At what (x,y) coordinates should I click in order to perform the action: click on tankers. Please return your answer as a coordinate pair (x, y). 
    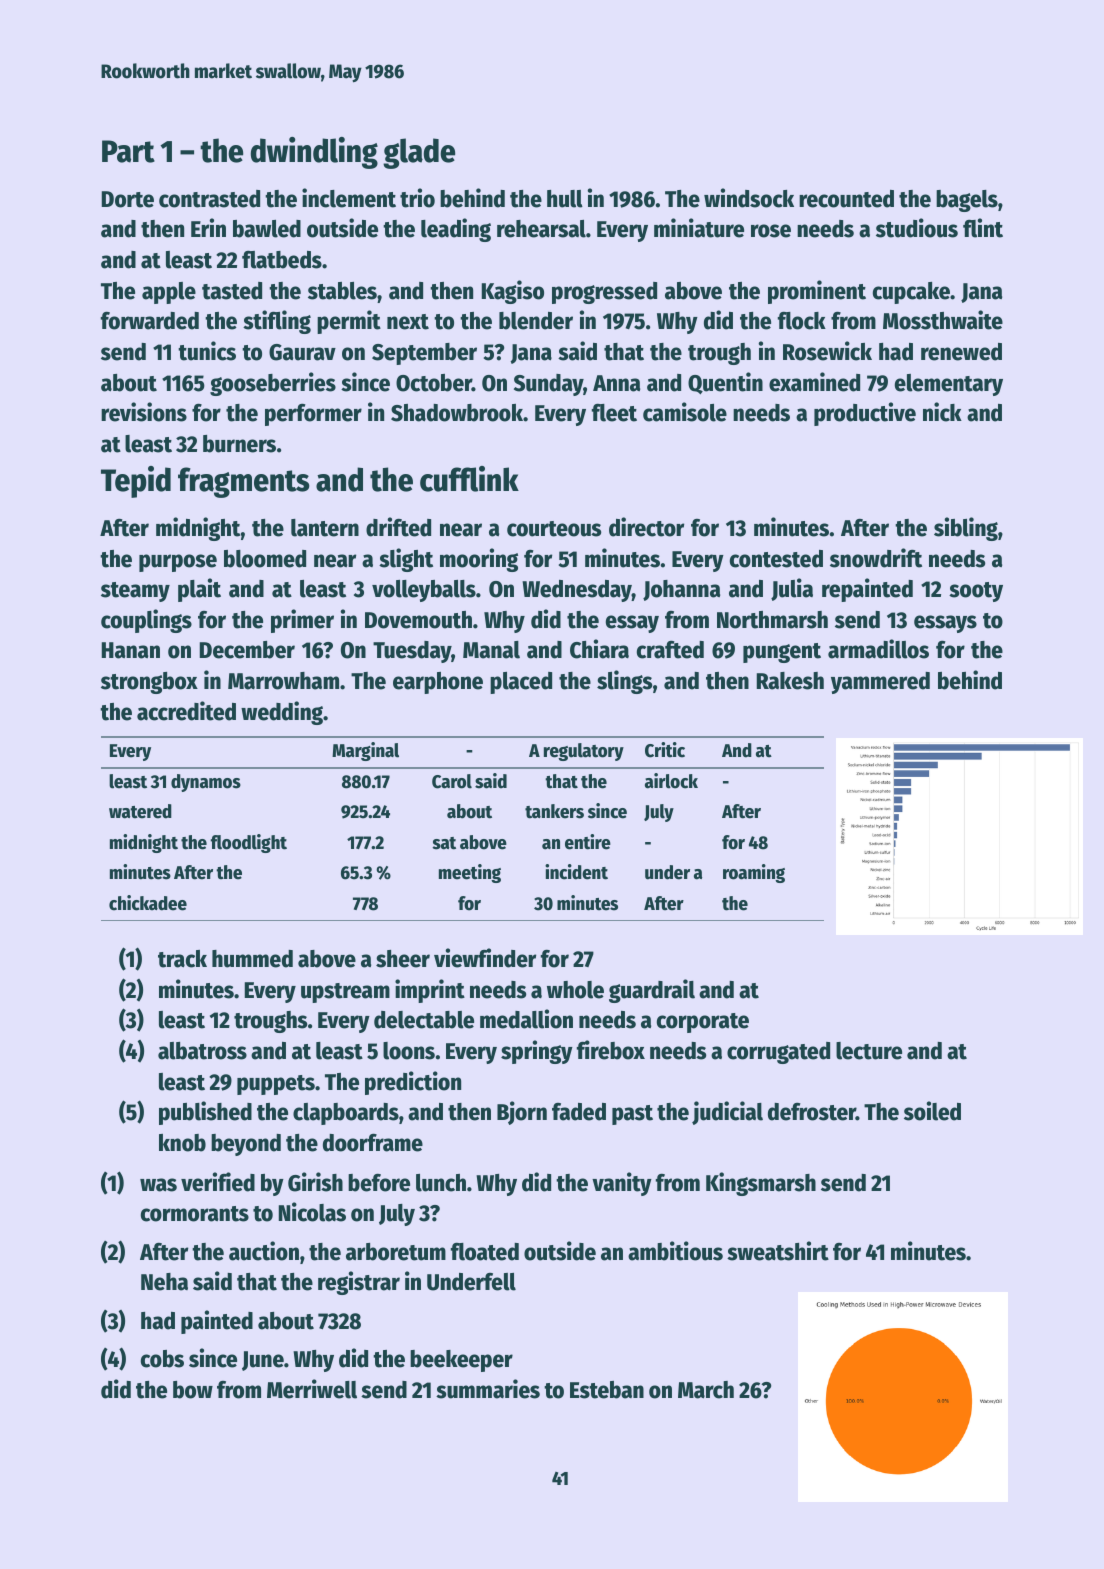
    Looking at the image, I should click on (554, 811).
